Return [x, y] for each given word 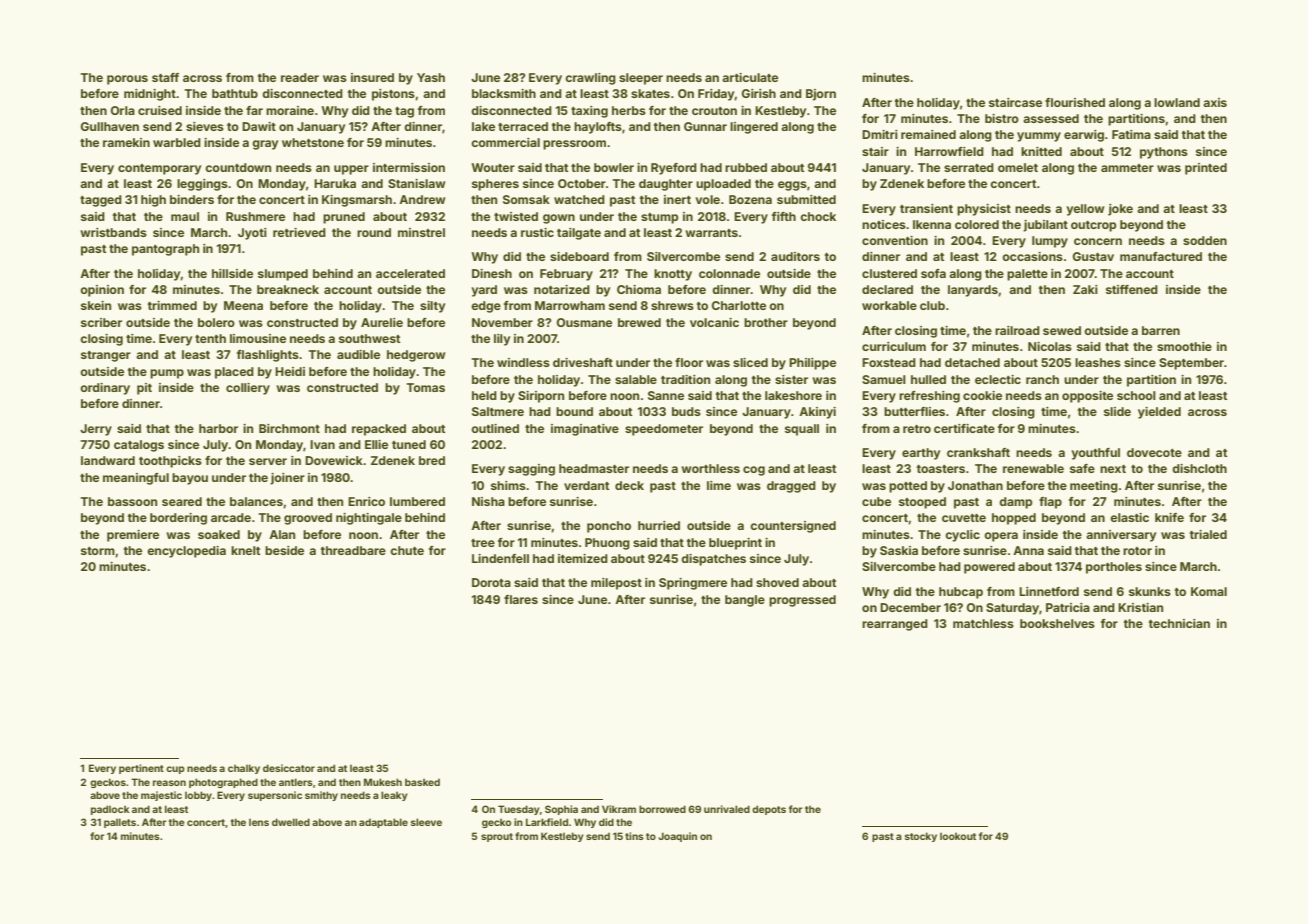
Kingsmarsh [357, 201]
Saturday [1012, 609]
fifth [784, 216]
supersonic [275, 796]
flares [521, 599]
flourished [1075, 102]
